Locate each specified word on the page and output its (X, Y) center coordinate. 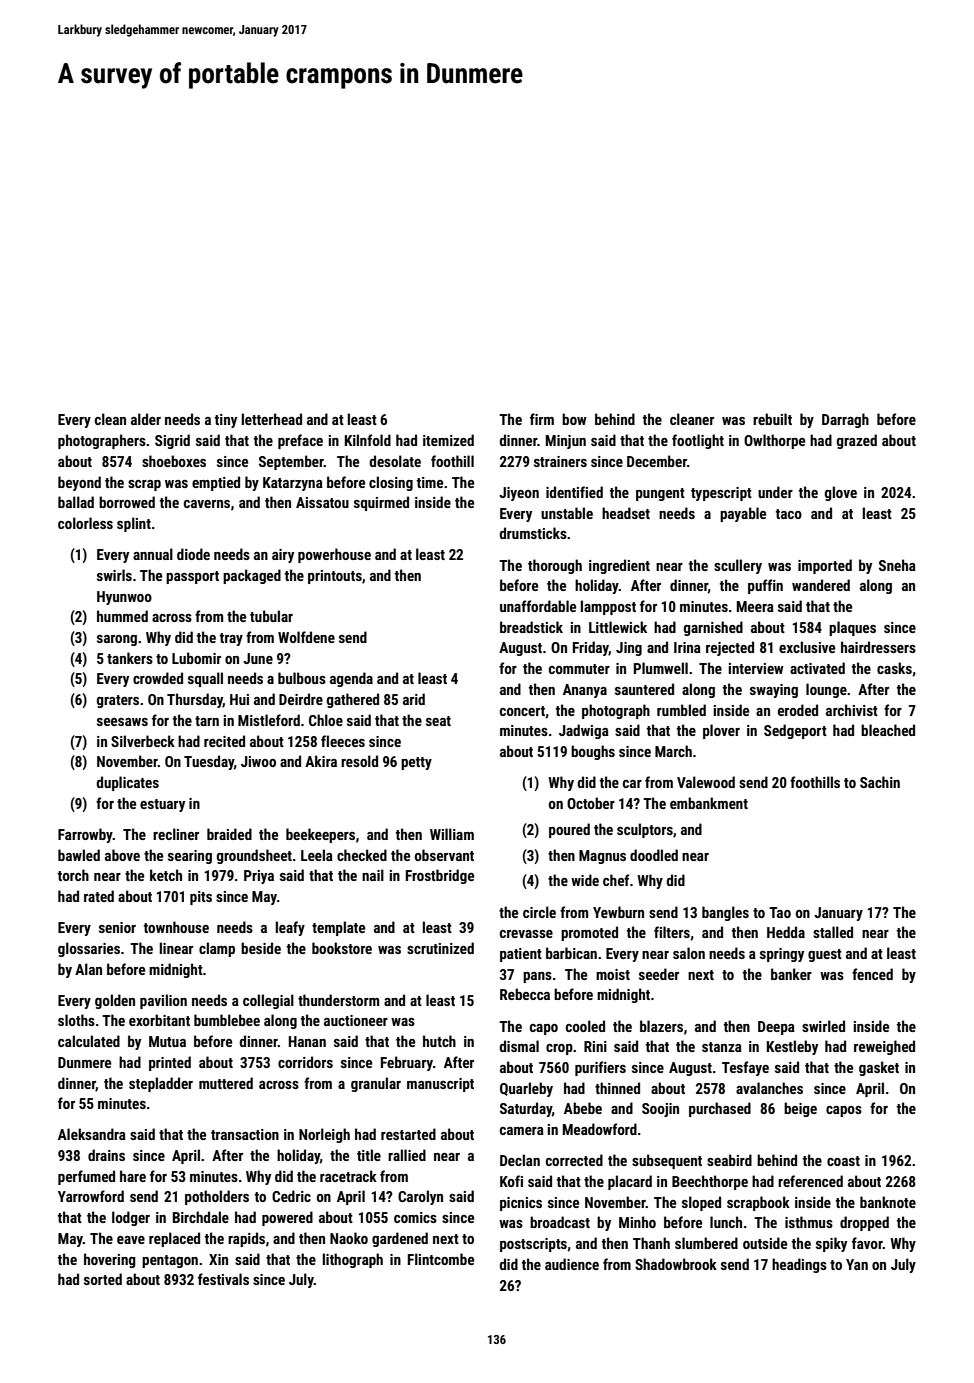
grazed (857, 441)
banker (791, 974)
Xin (218, 1259)
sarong (117, 640)
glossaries (89, 949)
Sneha (897, 565)
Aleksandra (92, 1134)
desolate (395, 461)
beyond (79, 483)
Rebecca (525, 994)
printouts (335, 577)
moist (613, 974)
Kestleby (792, 1047)
